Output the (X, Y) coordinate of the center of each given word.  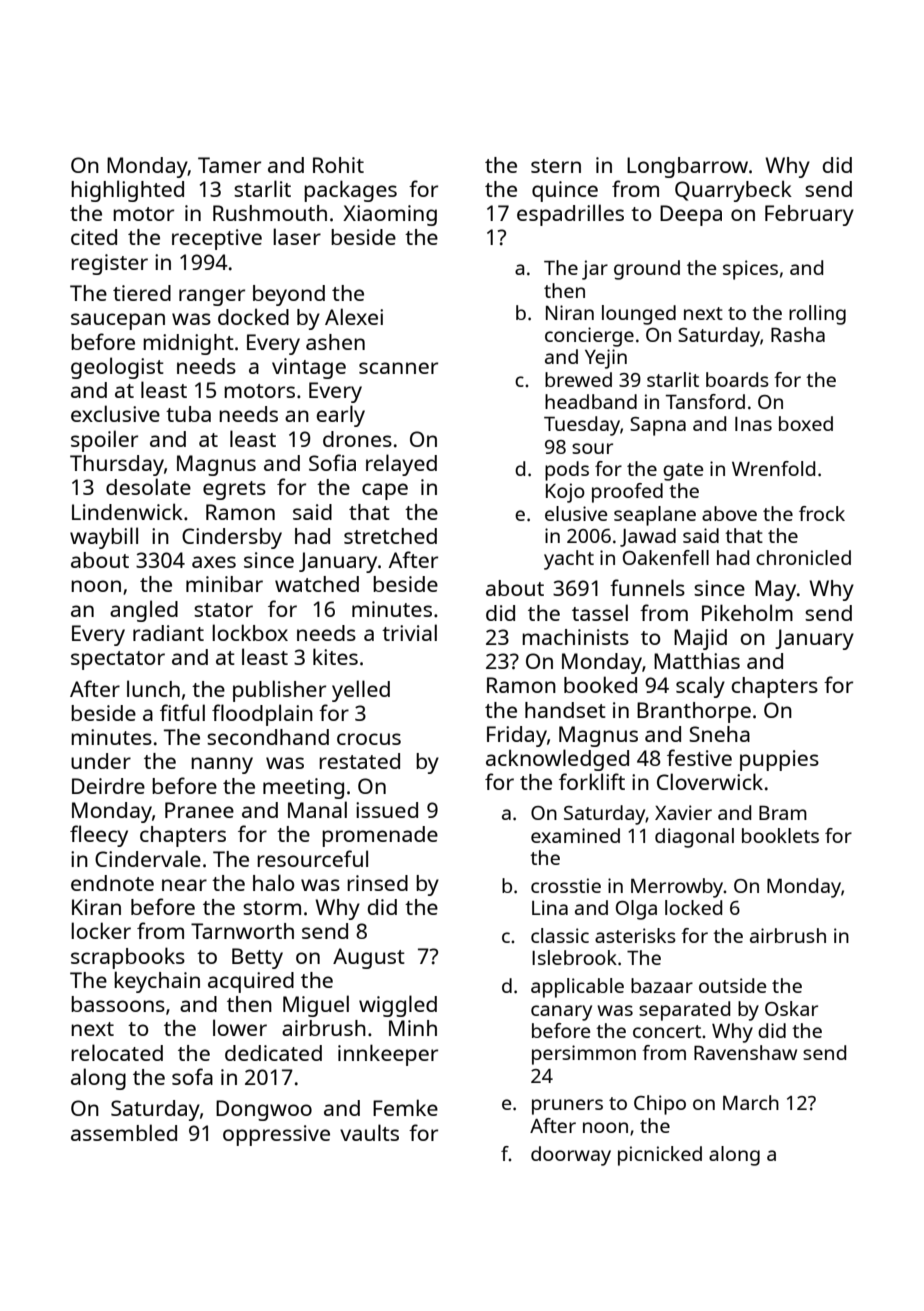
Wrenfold (773, 468)
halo (274, 882)
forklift (592, 781)
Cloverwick (710, 781)
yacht (569, 560)
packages (350, 191)
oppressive (276, 1135)
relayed (401, 465)
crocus (369, 739)
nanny (222, 765)
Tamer (229, 165)
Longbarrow (687, 167)
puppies (779, 760)
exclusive (115, 413)
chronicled (803, 557)
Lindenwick (127, 511)
